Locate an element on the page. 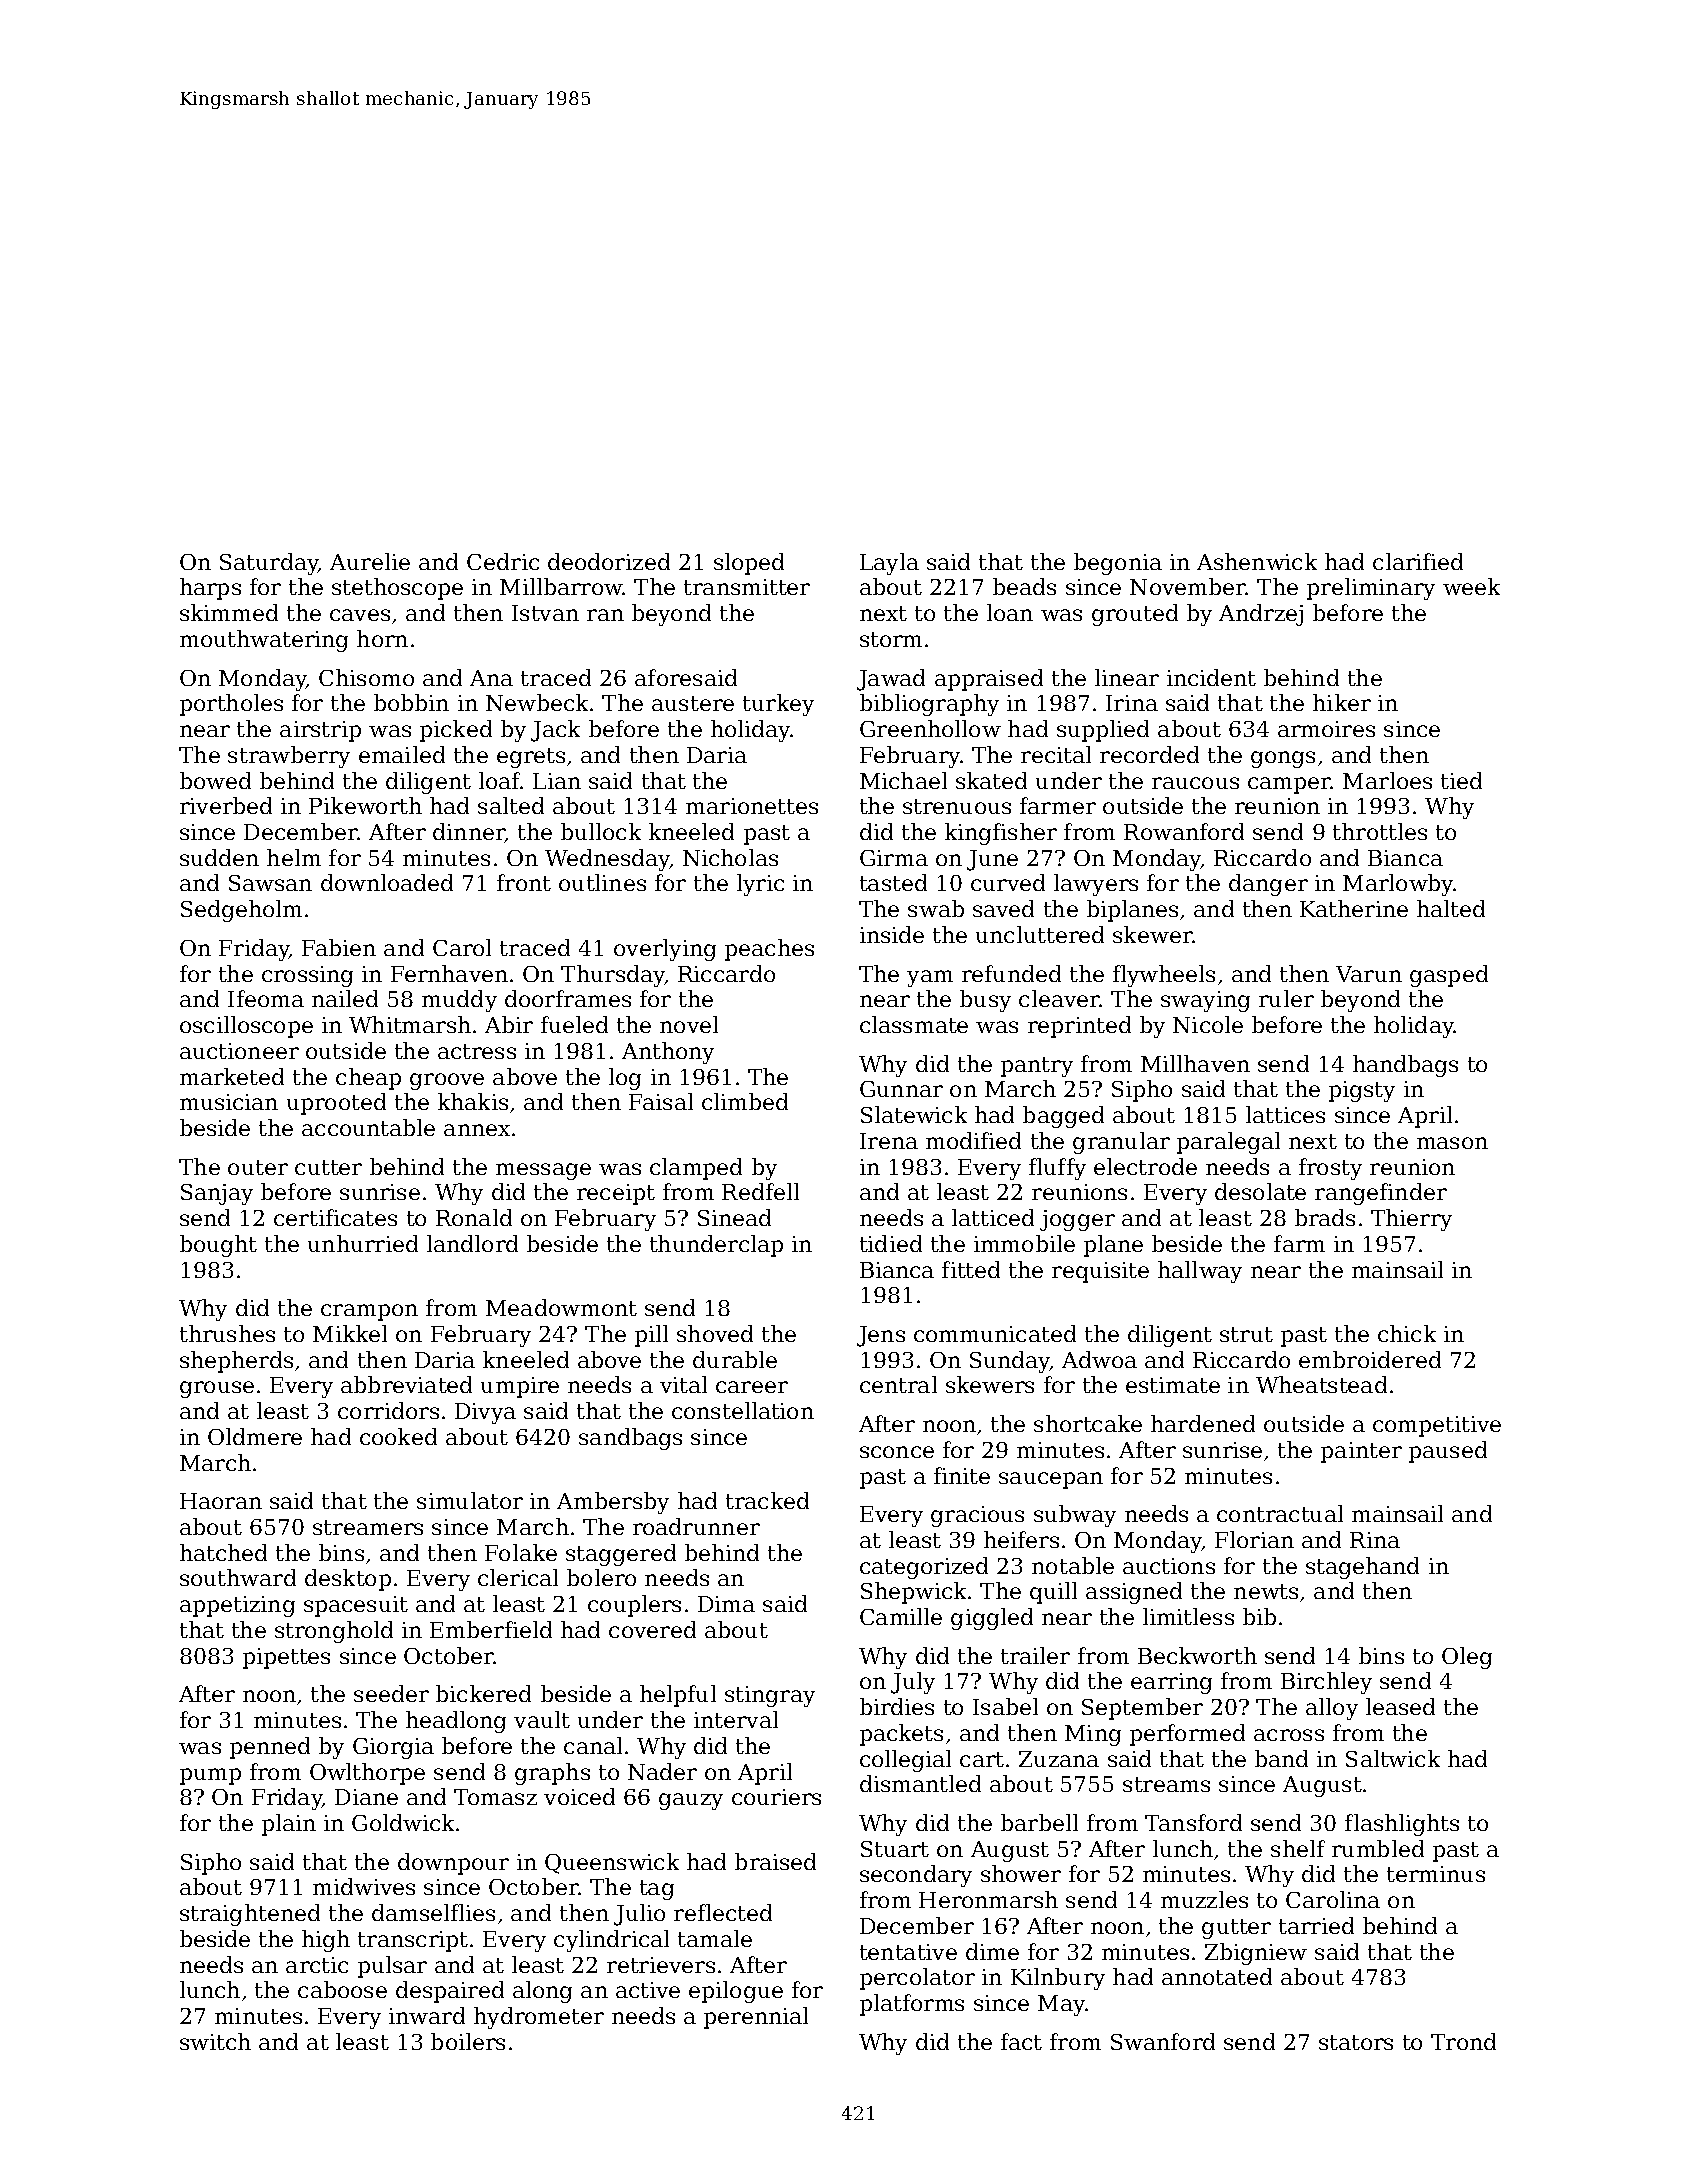 This page has height=2178, width=1683. categorized is located at coordinates (924, 1568).
